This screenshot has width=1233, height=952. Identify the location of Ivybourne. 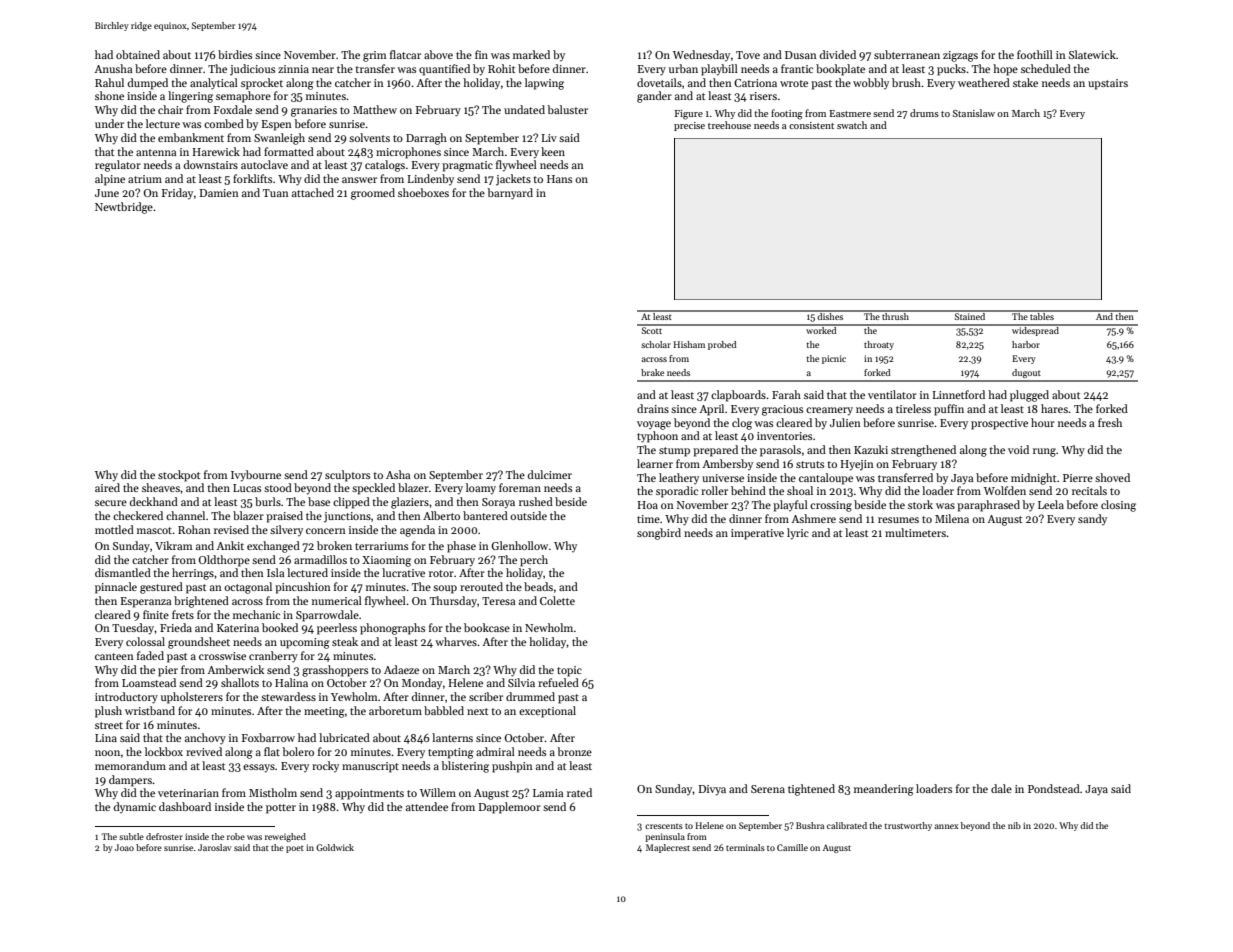
(256, 476).
